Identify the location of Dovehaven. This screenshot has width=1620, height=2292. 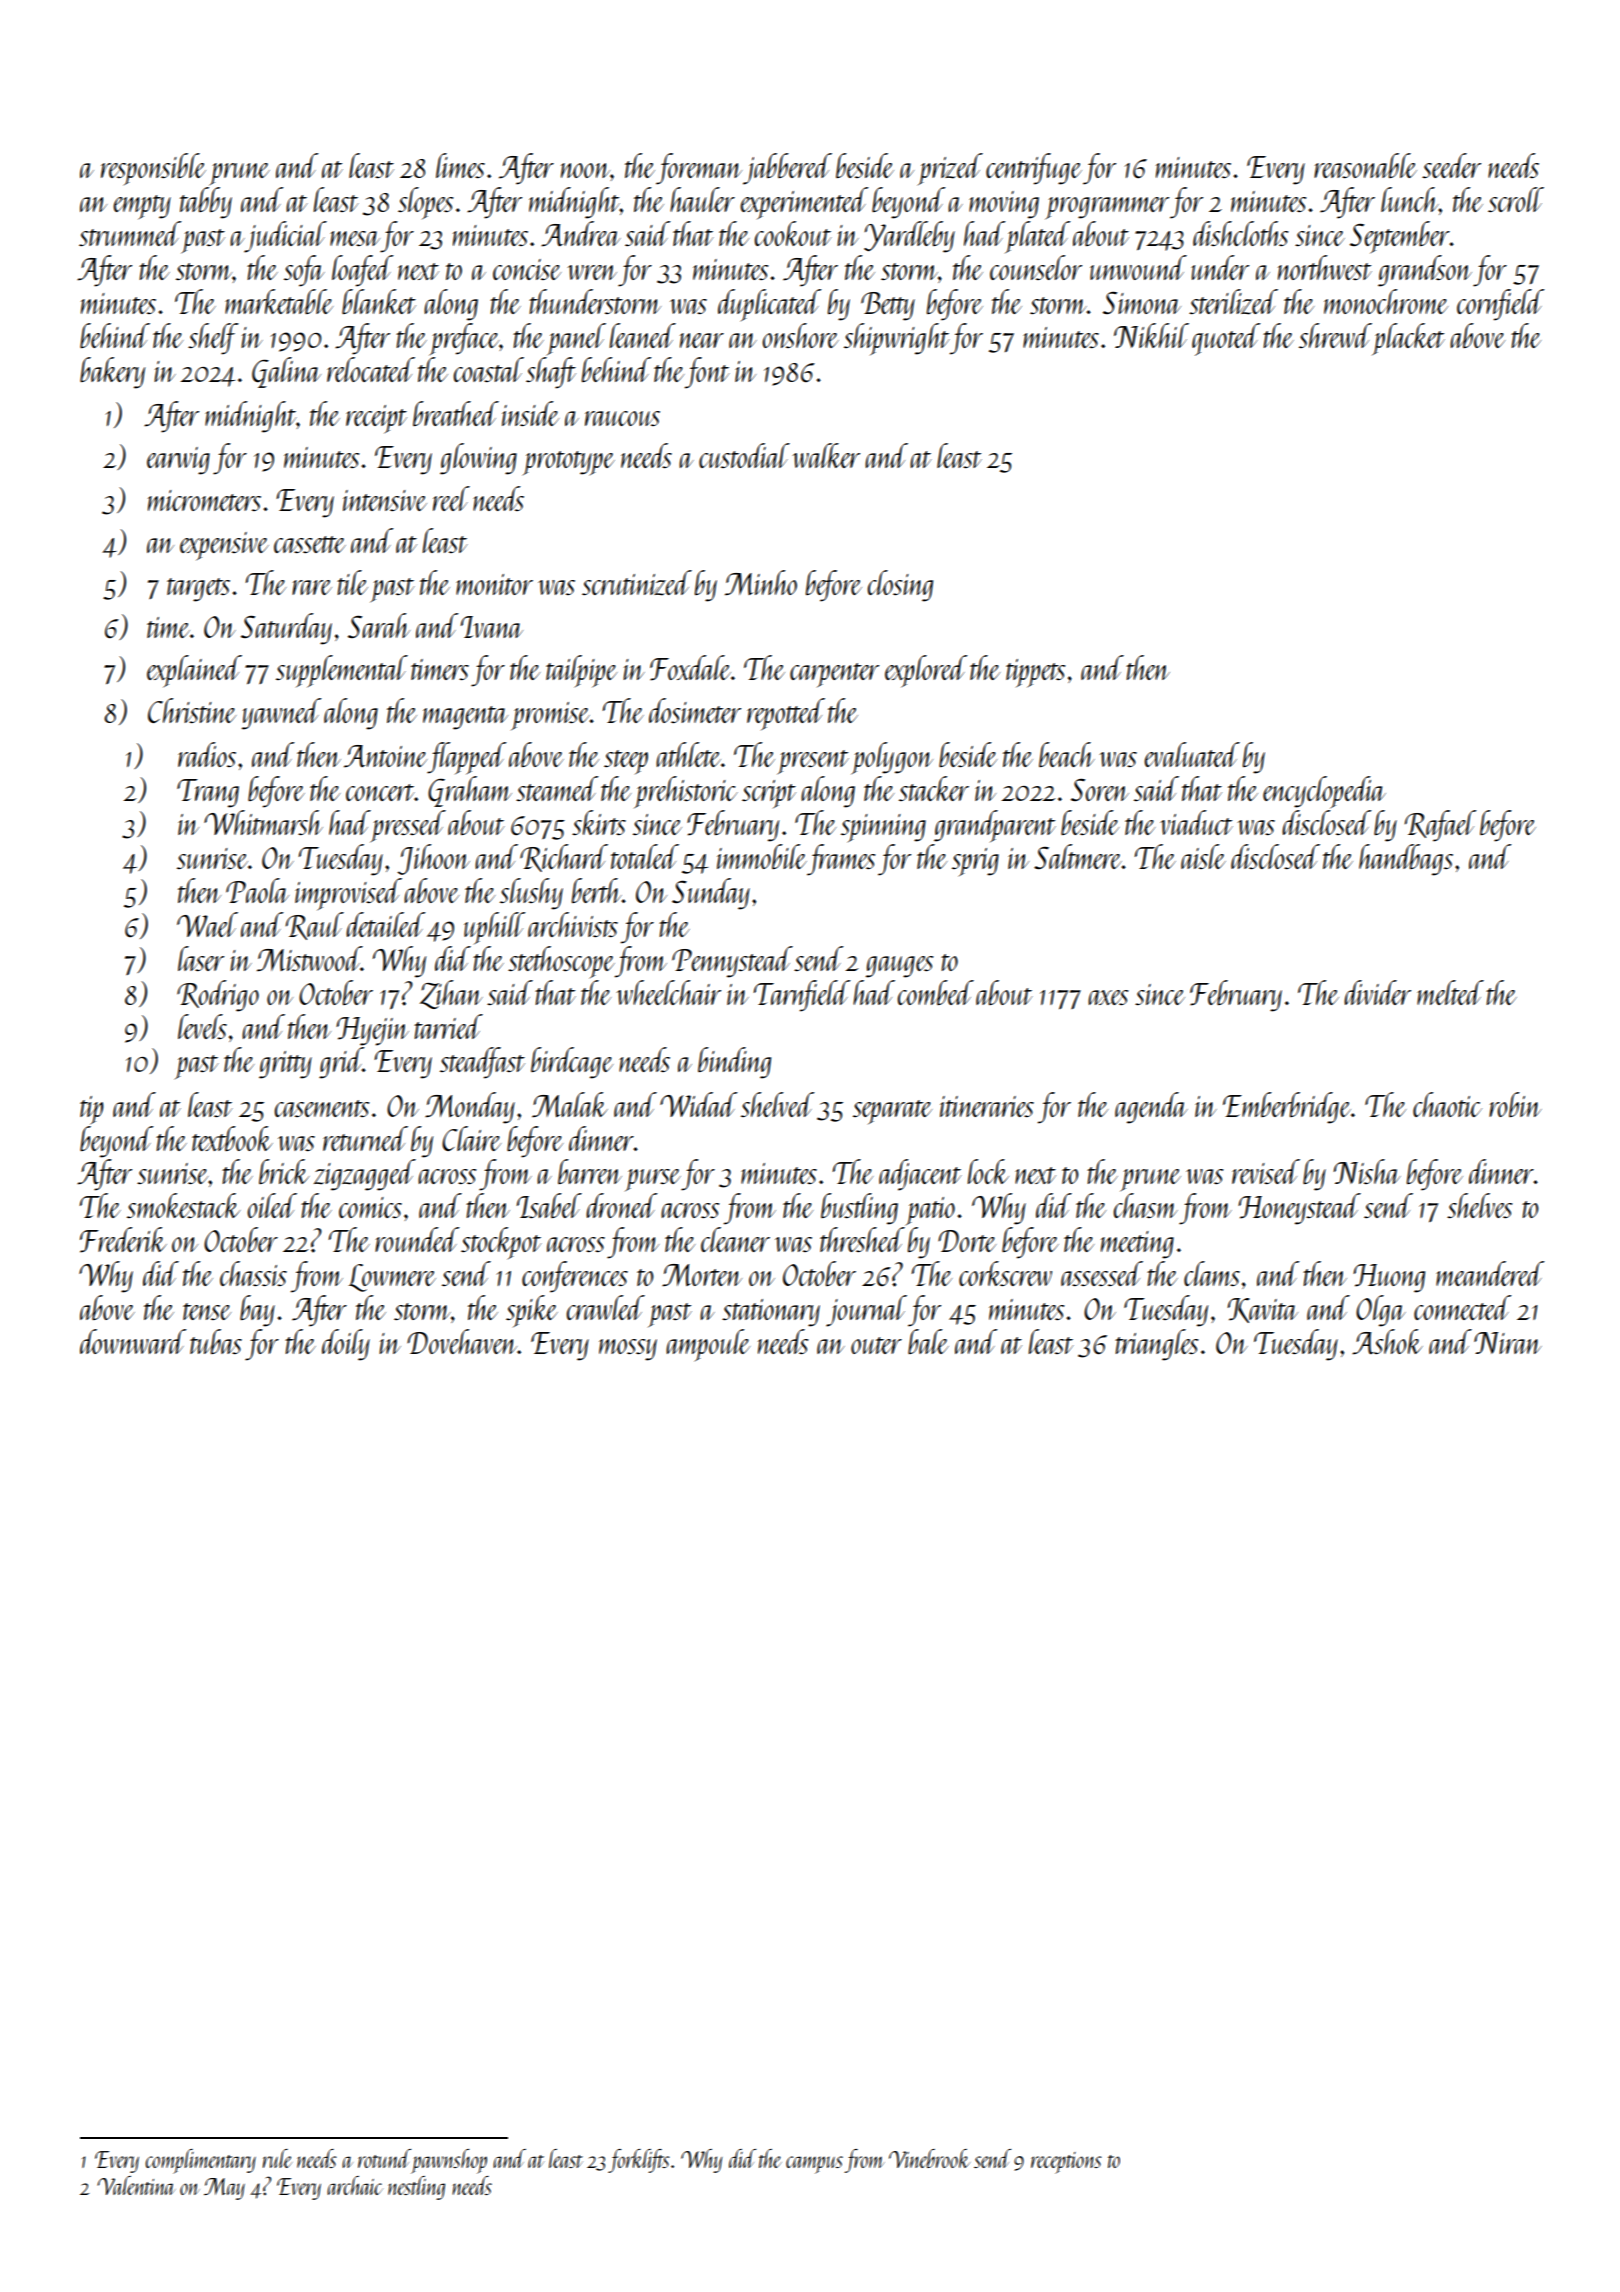
(462, 1341).
